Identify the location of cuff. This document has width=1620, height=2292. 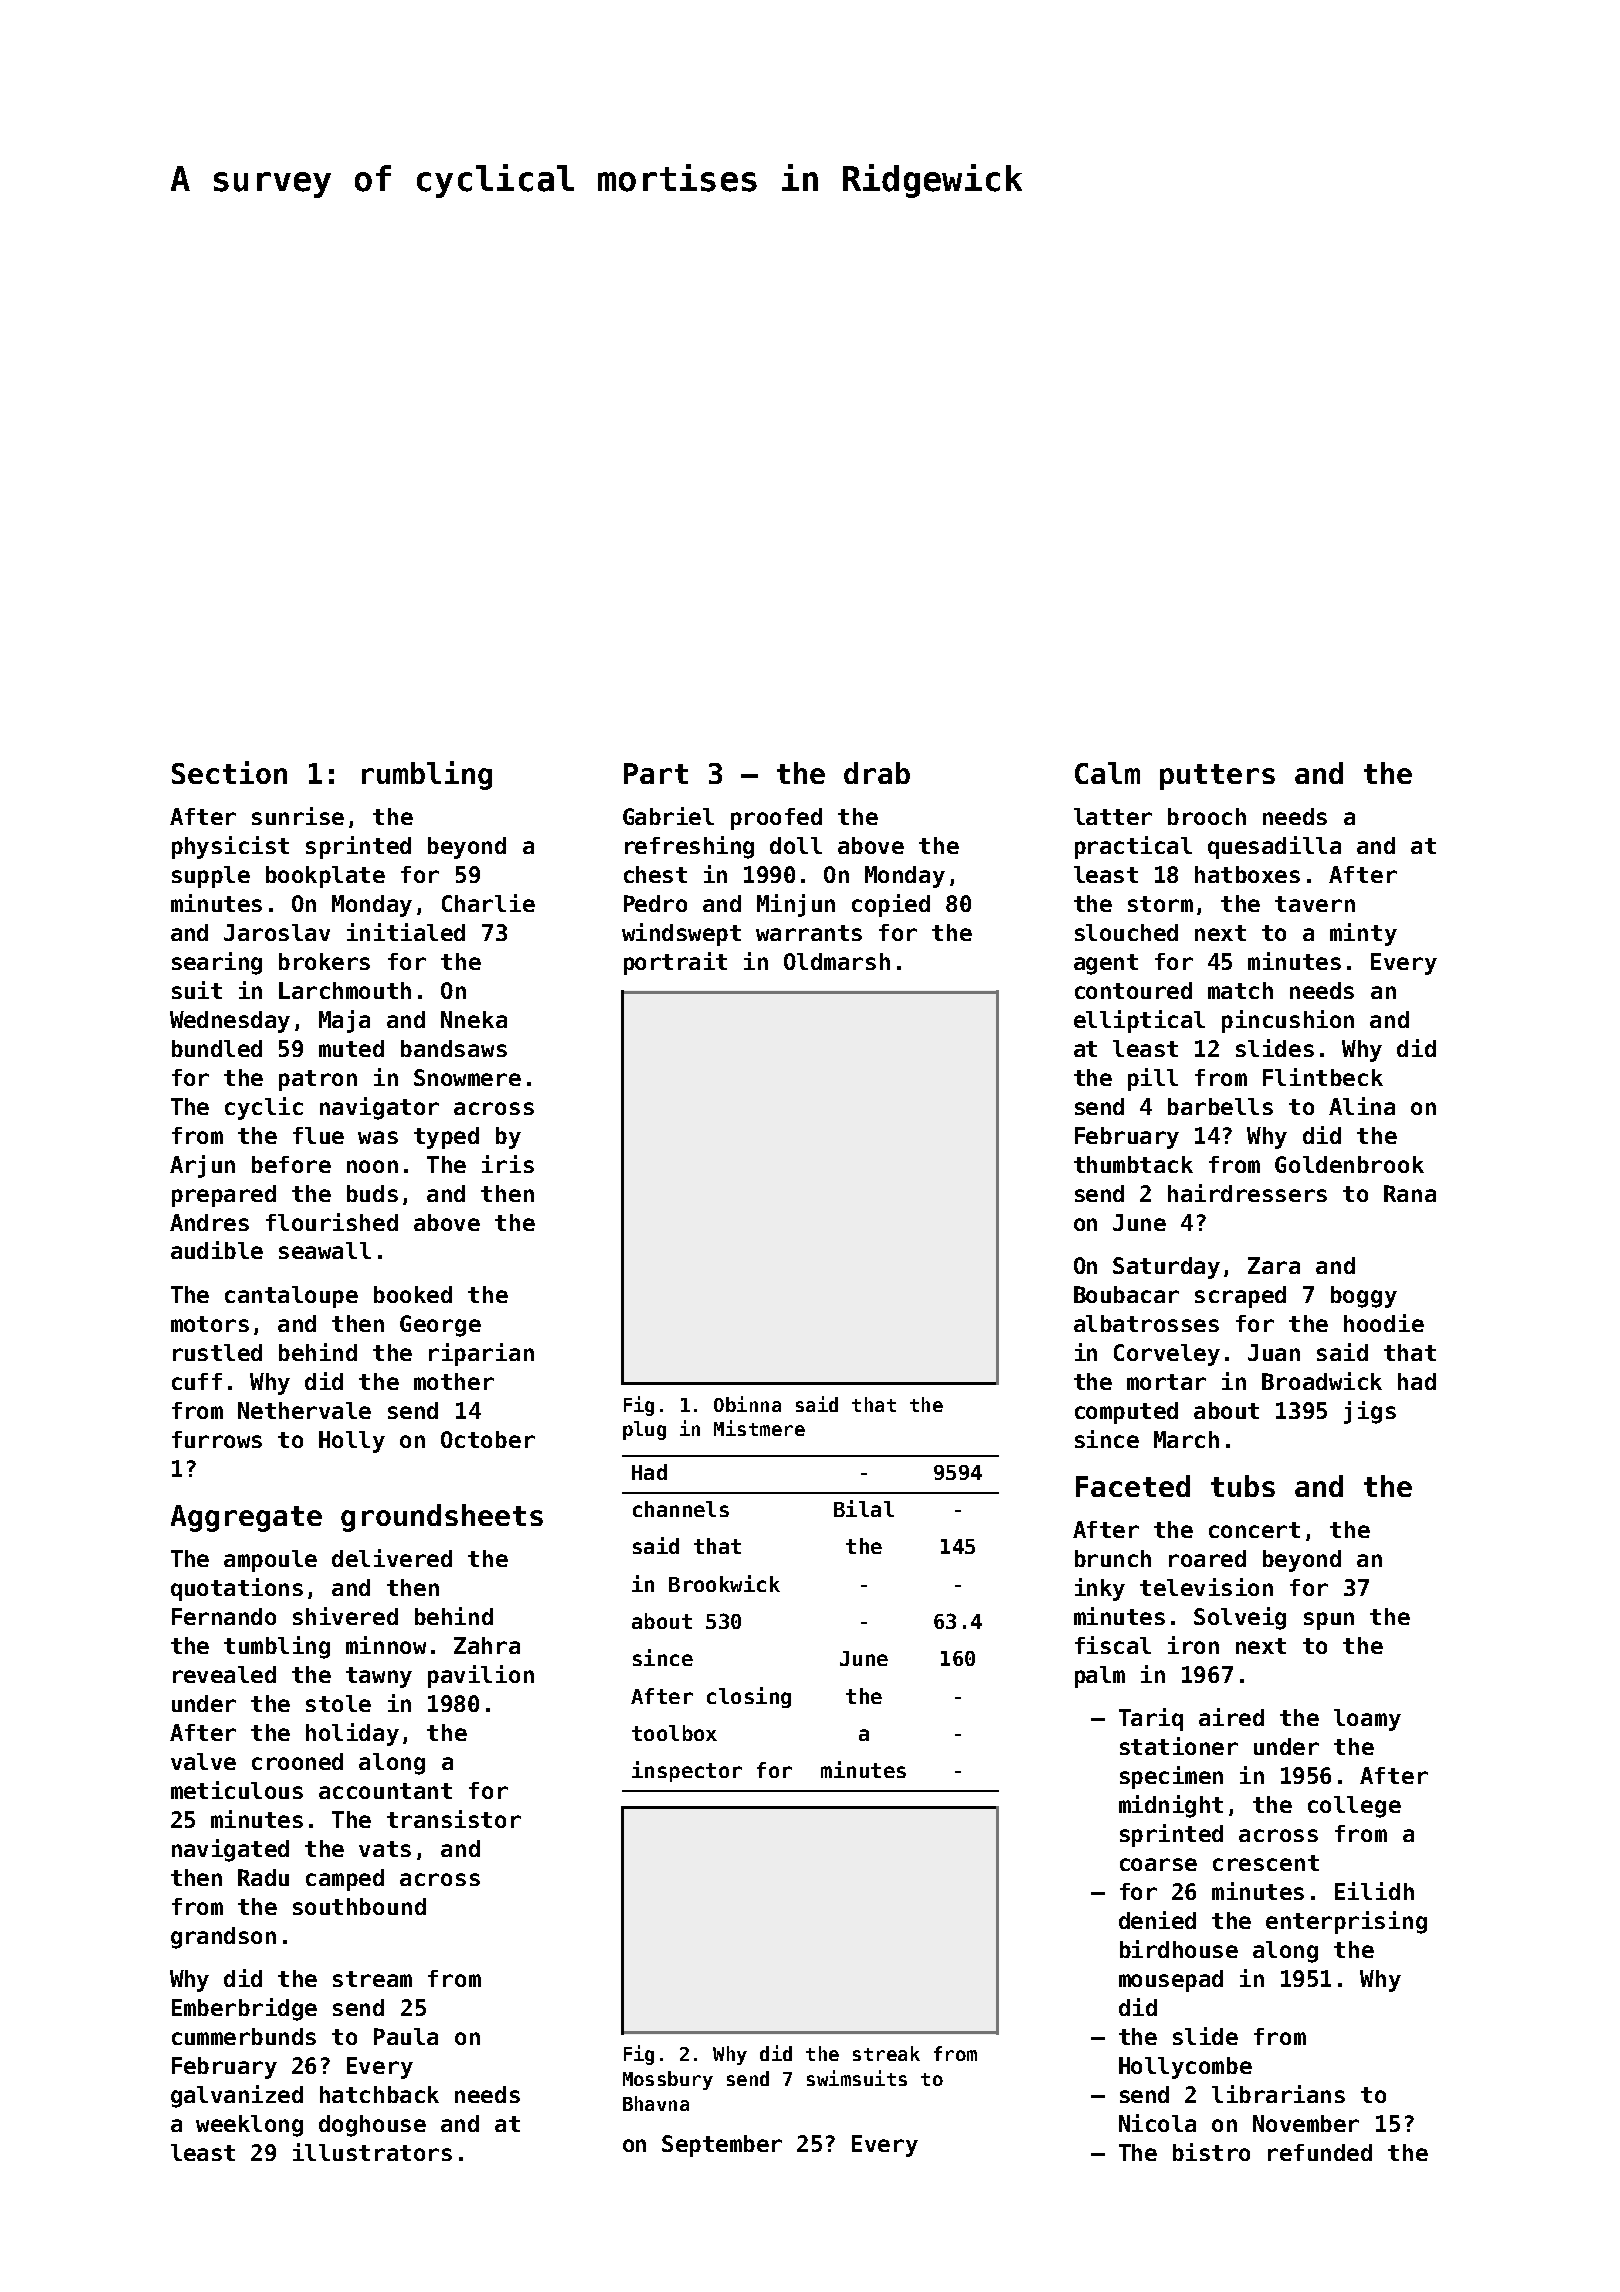
(197, 1381).
